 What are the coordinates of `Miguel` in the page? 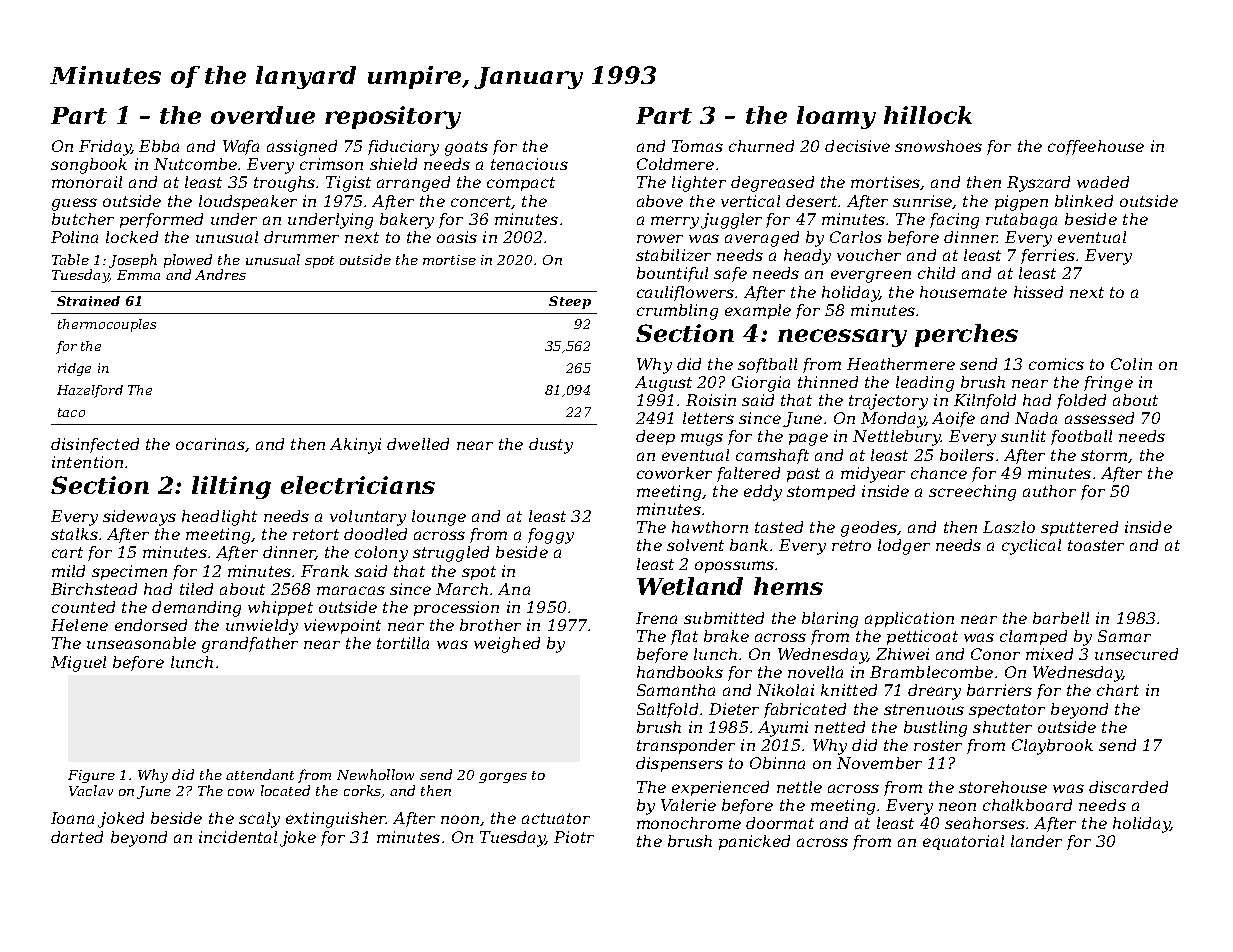 It's located at (78, 664).
